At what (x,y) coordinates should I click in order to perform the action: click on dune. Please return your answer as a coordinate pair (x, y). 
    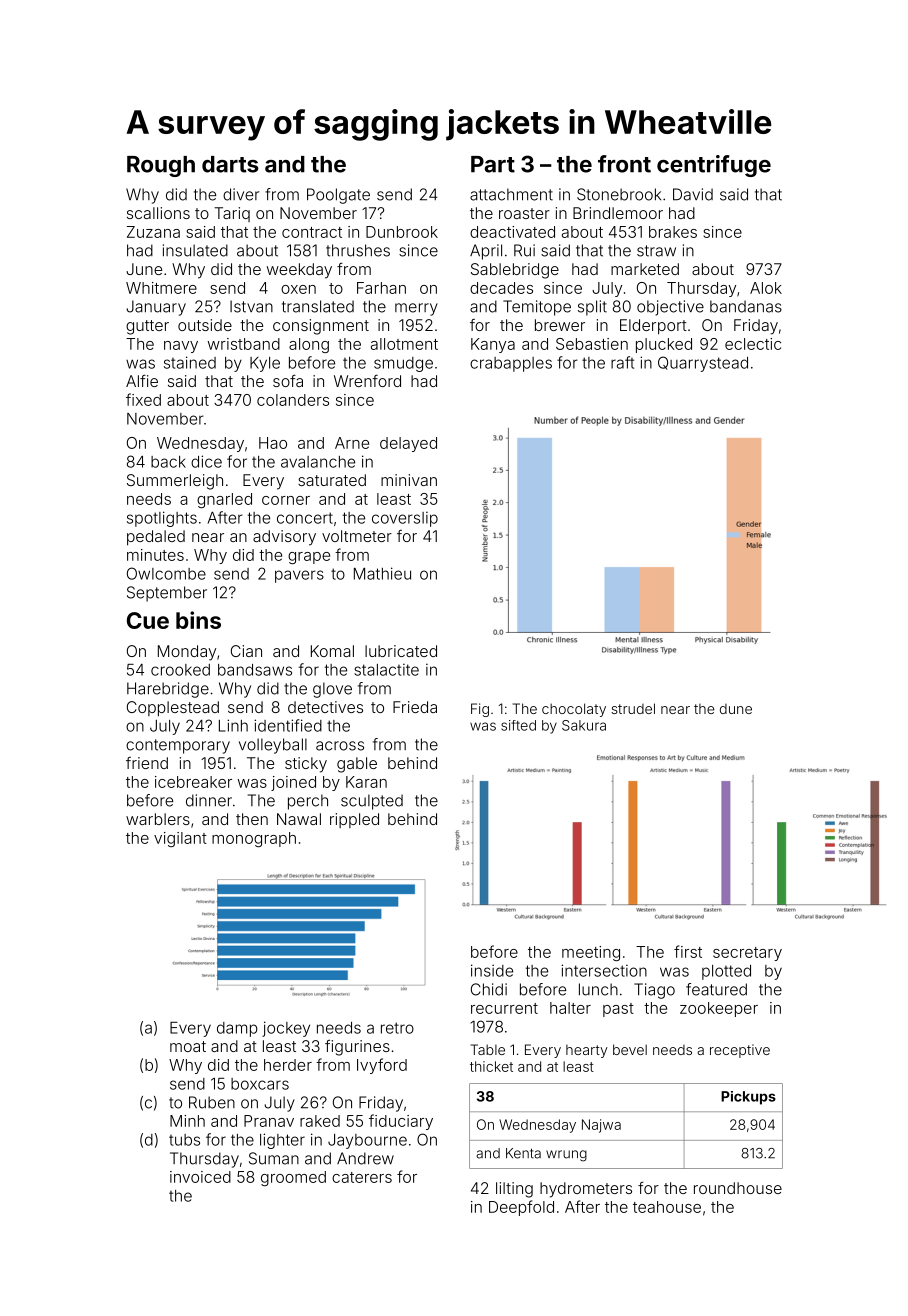
    Looking at the image, I should click on (736, 709).
